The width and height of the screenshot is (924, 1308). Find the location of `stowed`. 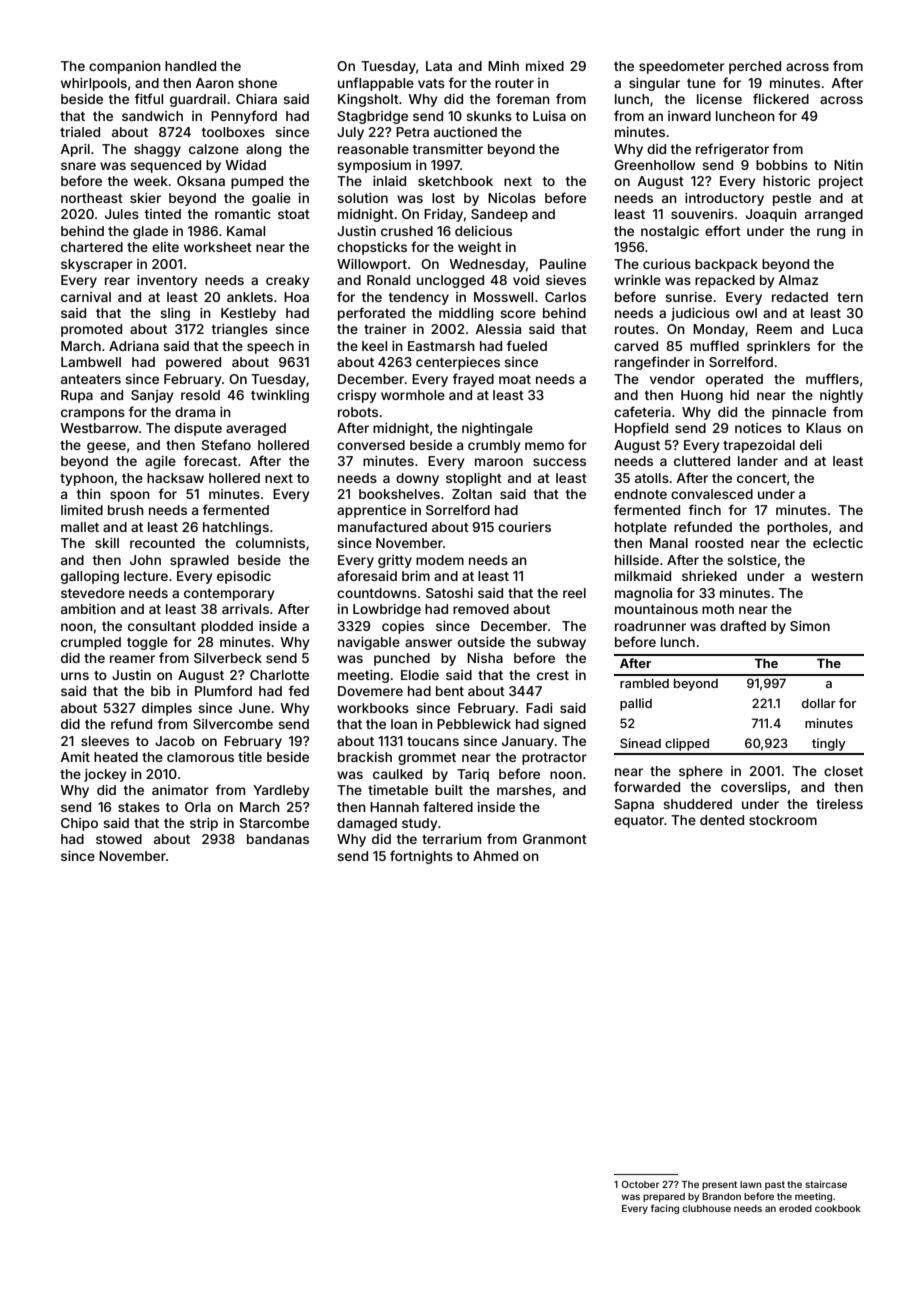

stowed is located at coordinates (119, 839).
